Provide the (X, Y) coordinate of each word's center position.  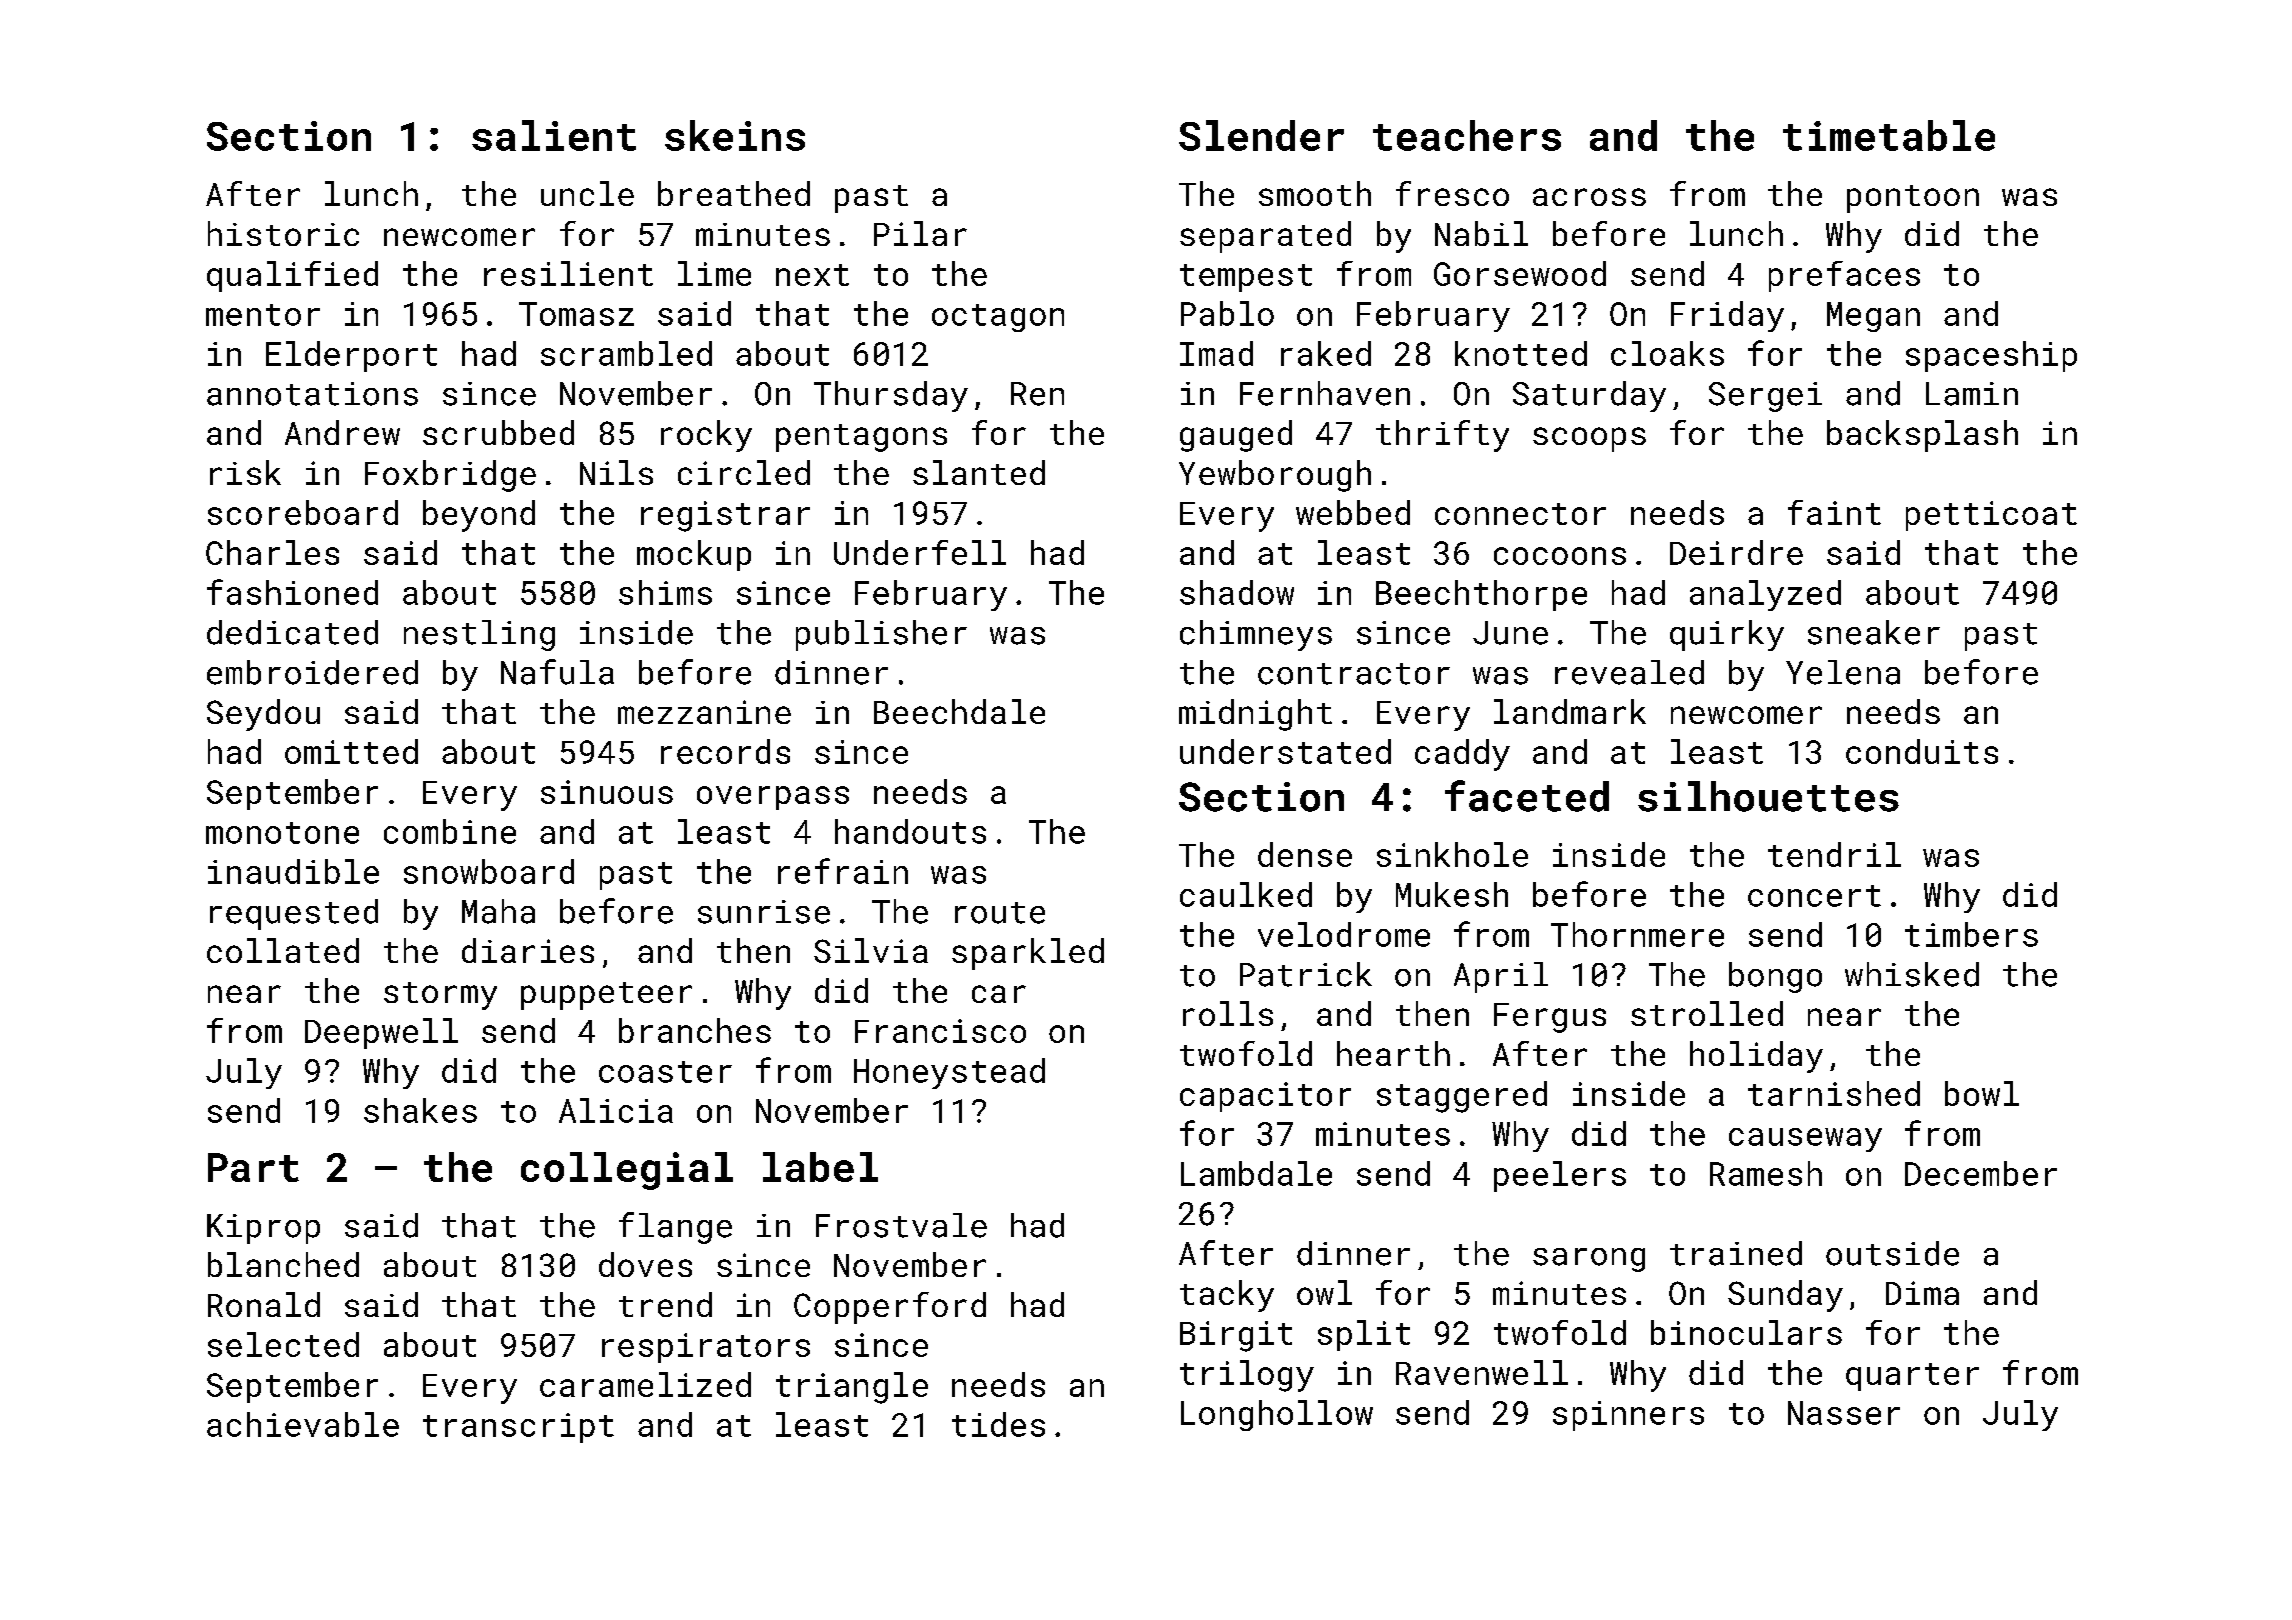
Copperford (890, 1308)
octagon (998, 318)
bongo (1775, 977)
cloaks (1667, 353)
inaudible (293, 871)
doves (645, 1264)
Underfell (920, 552)
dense (1305, 854)
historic (283, 233)
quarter (1912, 1377)
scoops (1589, 439)
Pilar (920, 233)
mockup (694, 555)
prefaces (1844, 276)
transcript (518, 1428)
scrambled (626, 353)
